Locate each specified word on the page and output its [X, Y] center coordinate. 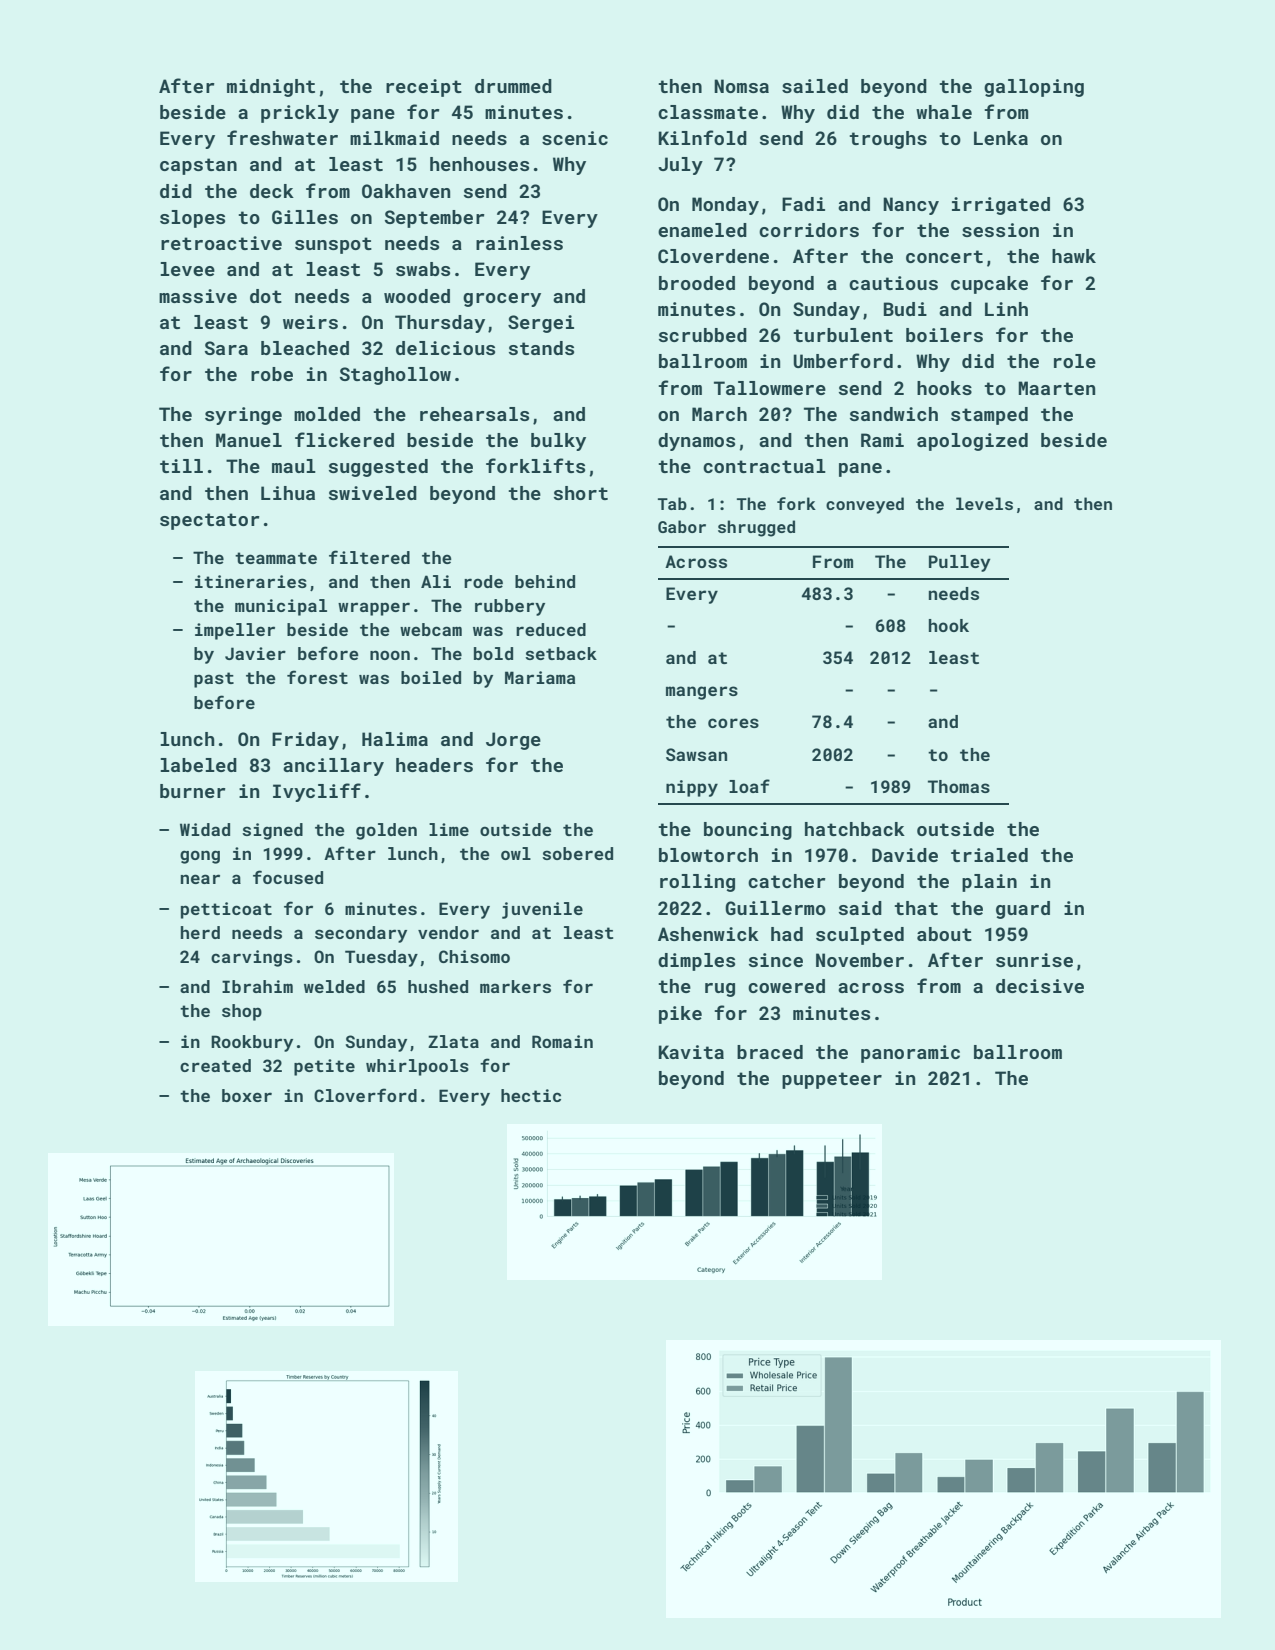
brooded [697, 283]
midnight [271, 88]
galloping [1034, 88]
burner [193, 791]
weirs [310, 322]
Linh [1006, 309]
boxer [247, 1095]
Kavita [691, 1052]
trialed [989, 855]
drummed [513, 86]
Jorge [513, 741]
